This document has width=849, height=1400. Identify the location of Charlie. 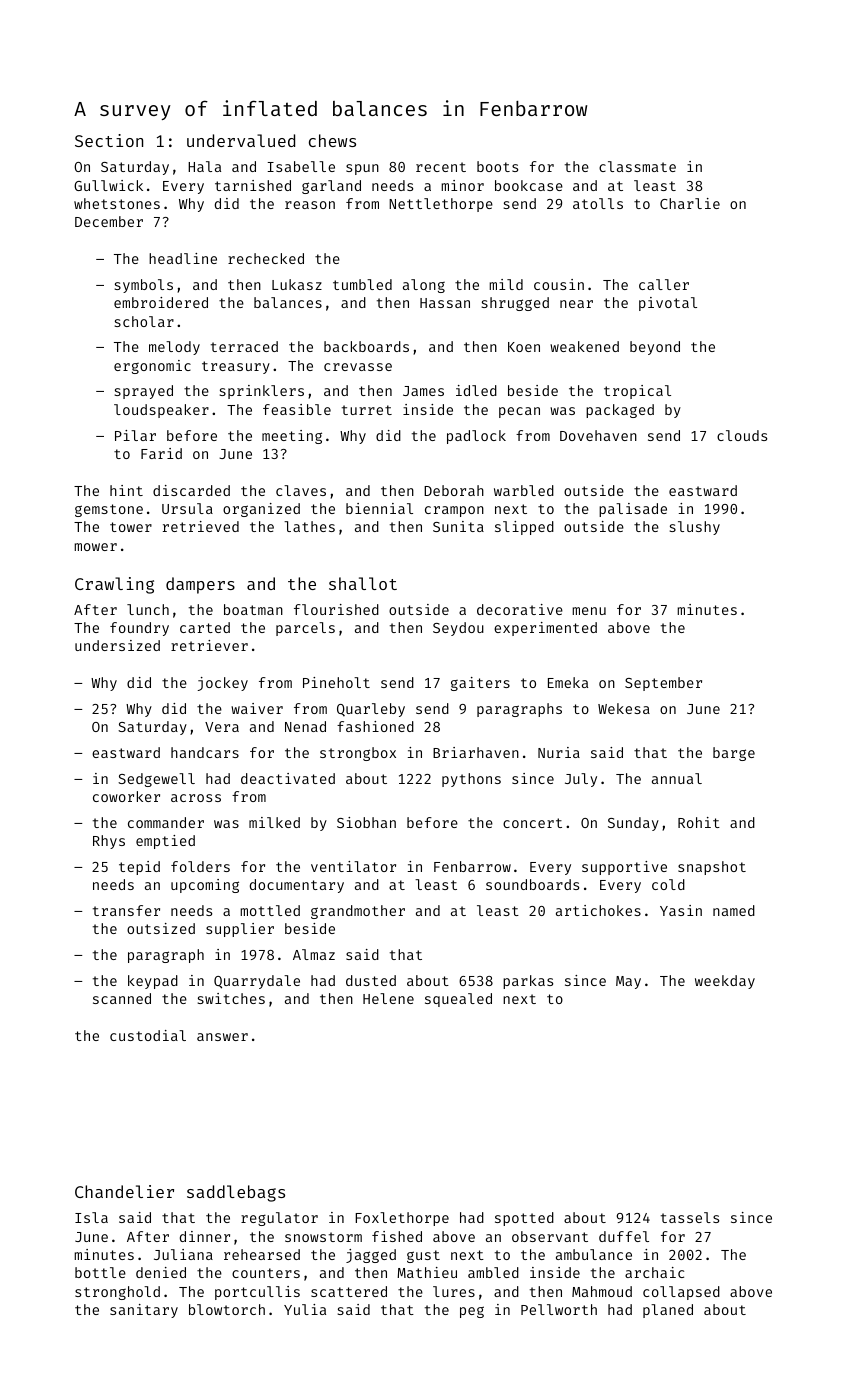
(690, 203).
